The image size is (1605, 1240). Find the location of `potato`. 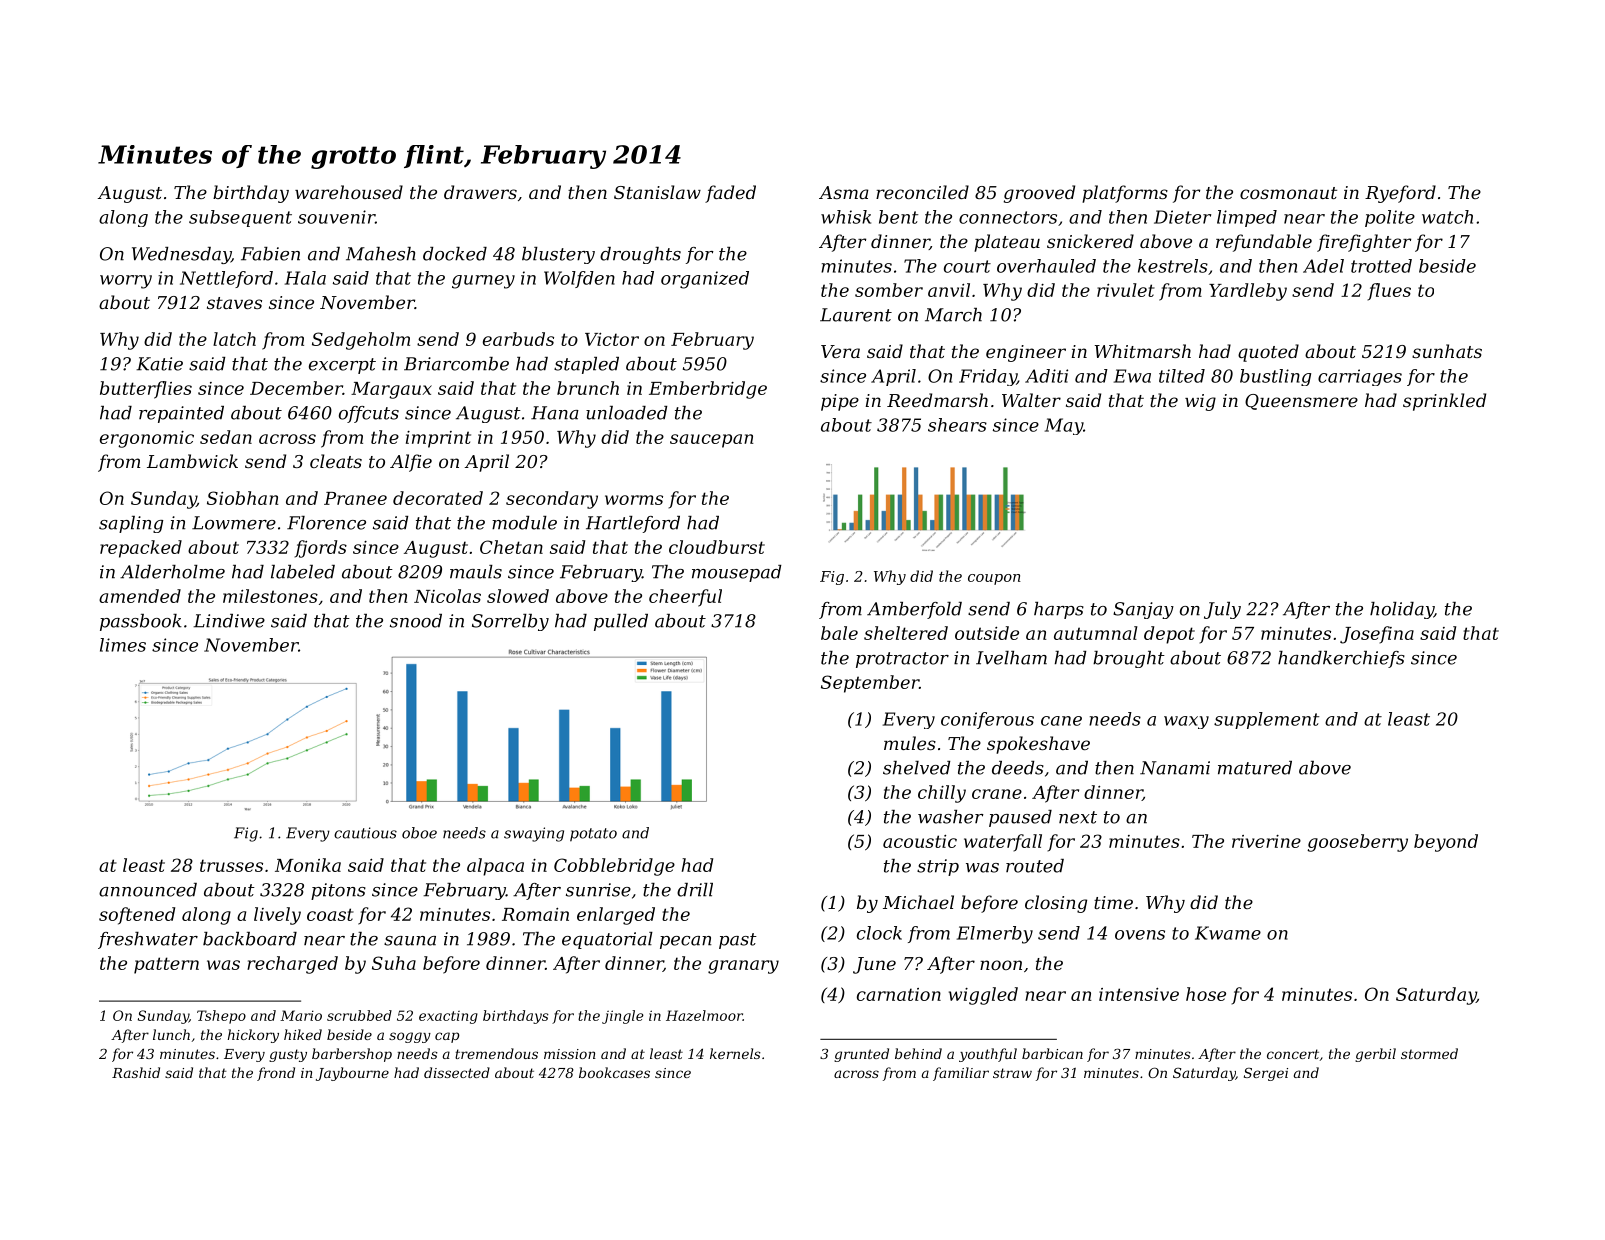

potato is located at coordinates (593, 835).
